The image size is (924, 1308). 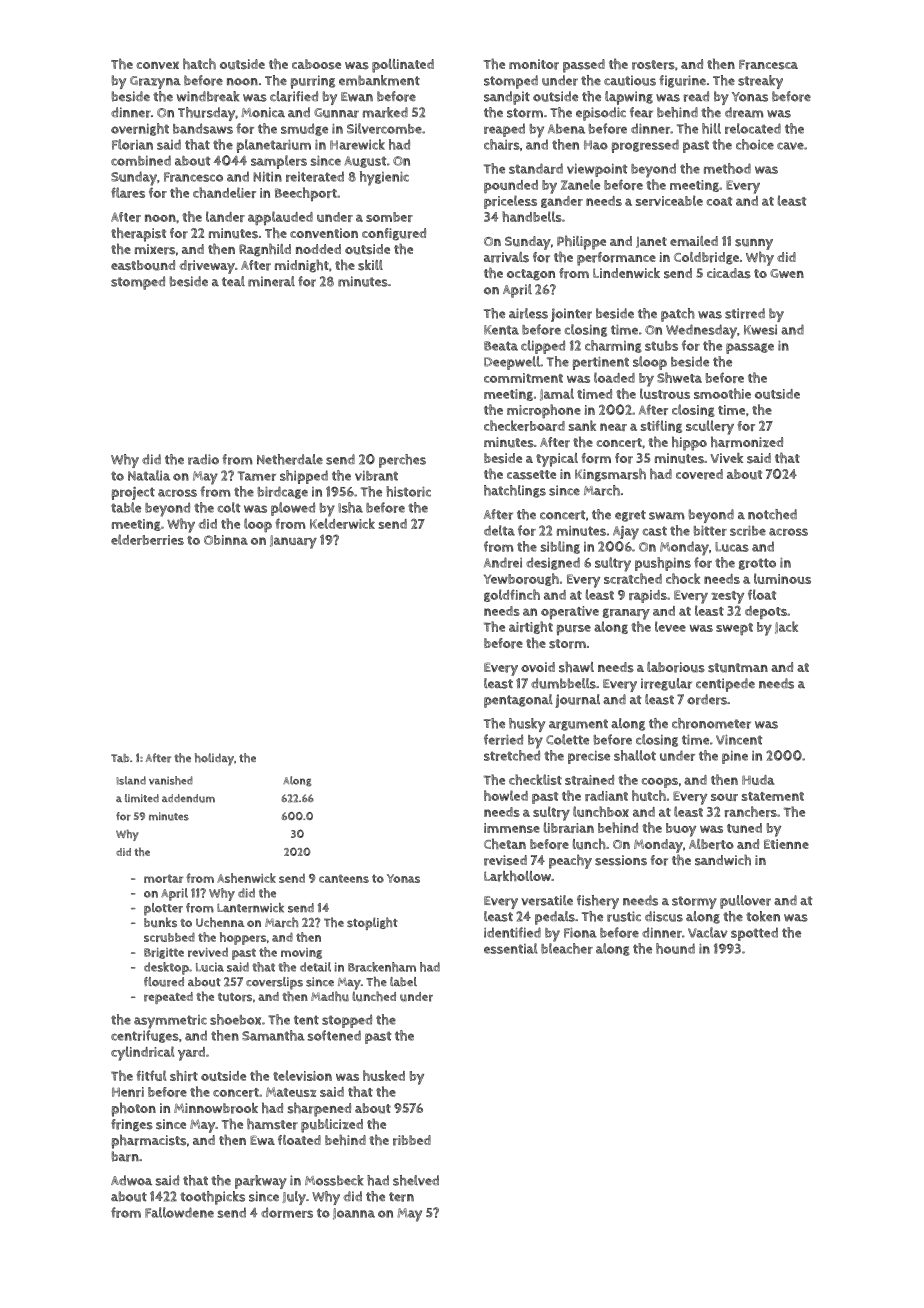 What do you see at coordinates (653, 65) in the screenshot?
I see `rosters` at bounding box center [653, 65].
